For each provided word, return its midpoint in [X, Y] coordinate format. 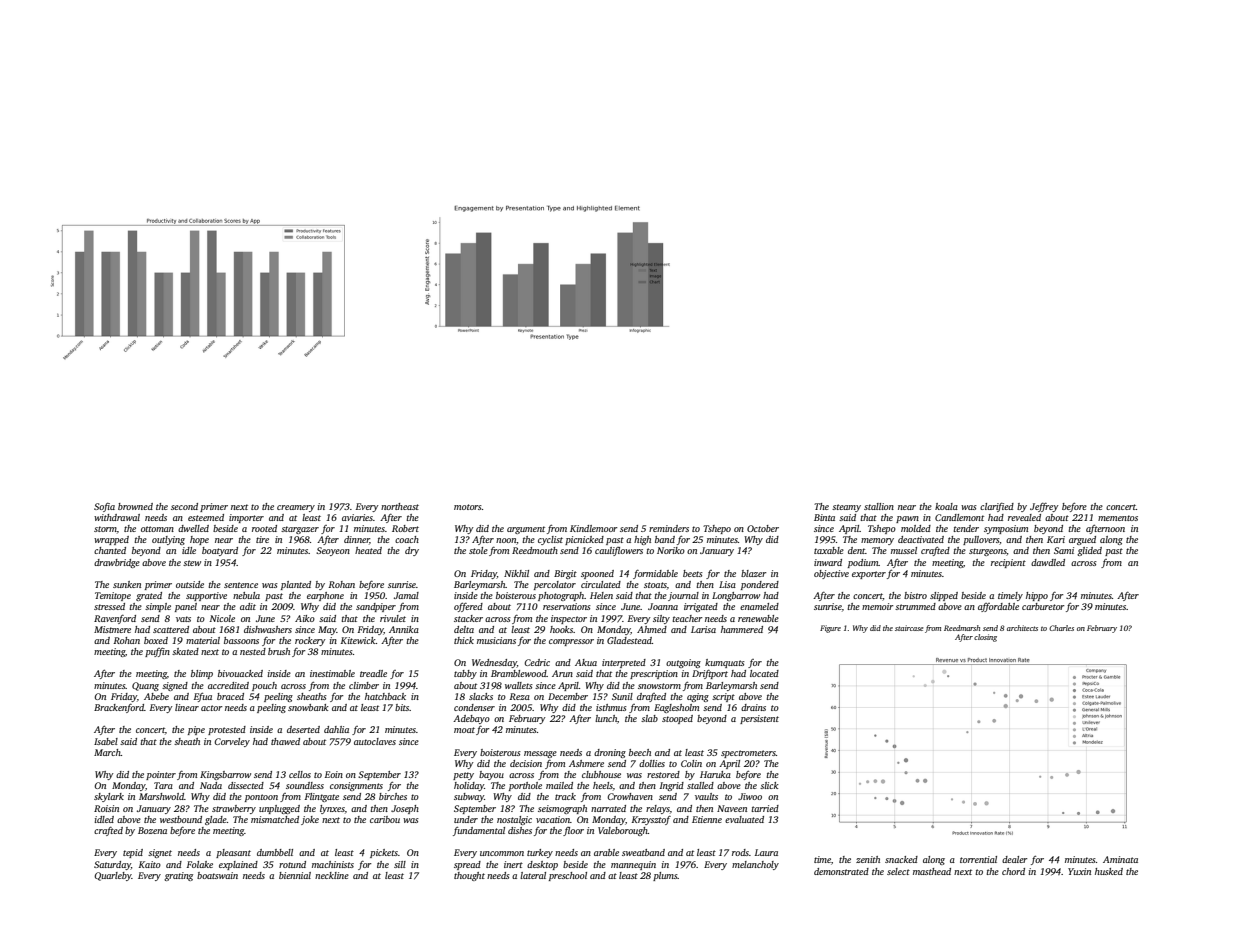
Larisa [703, 629]
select [898, 871]
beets [693, 573]
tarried [765, 808]
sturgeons [988, 552]
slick [769, 785]
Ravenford [115, 619]
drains [753, 707]
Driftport [710, 674]
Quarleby [113, 876]
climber [364, 685]
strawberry [234, 809]
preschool [568, 876]
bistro [915, 595]
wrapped [111, 540]
